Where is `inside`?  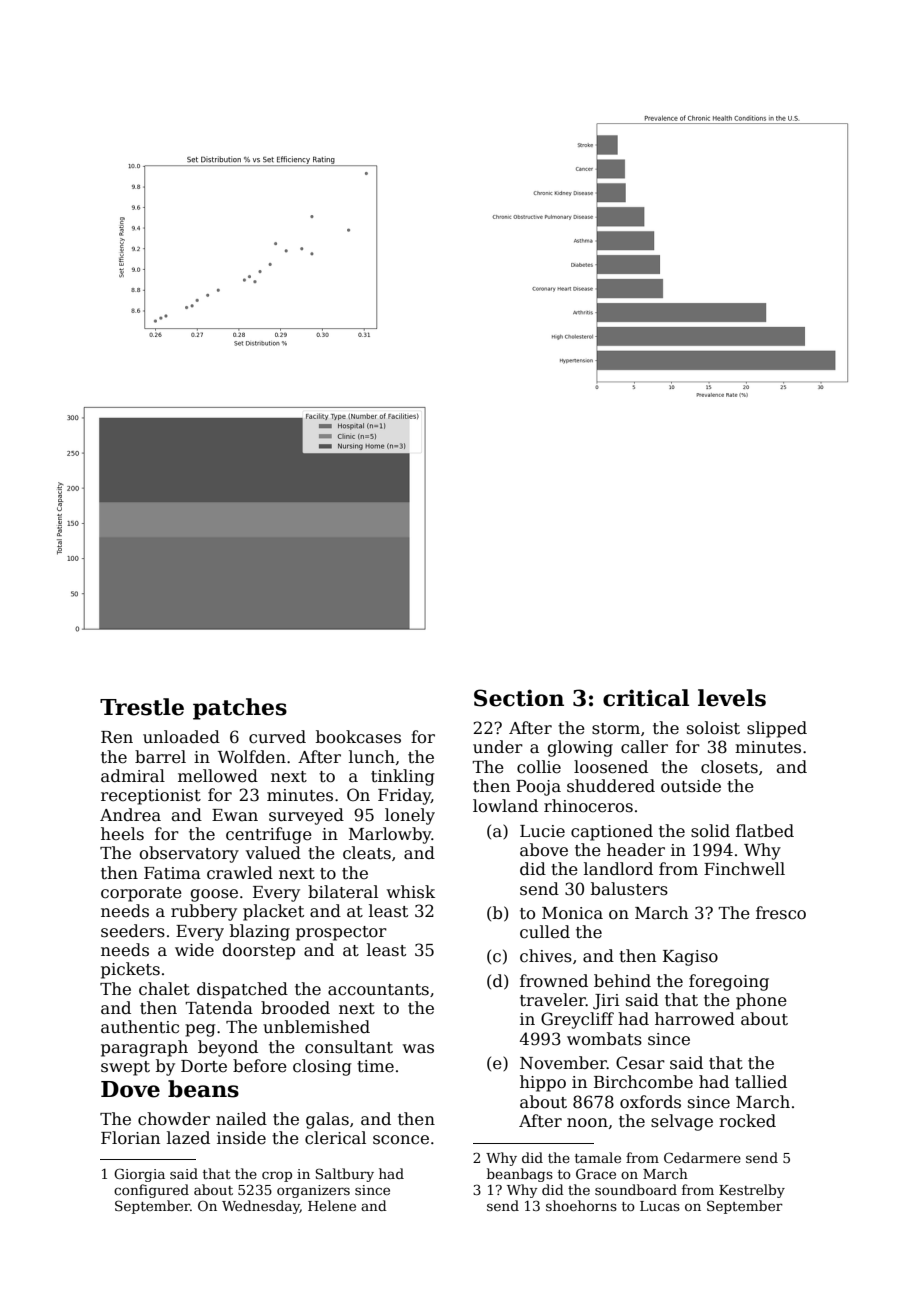 inside is located at coordinates (241, 1138).
